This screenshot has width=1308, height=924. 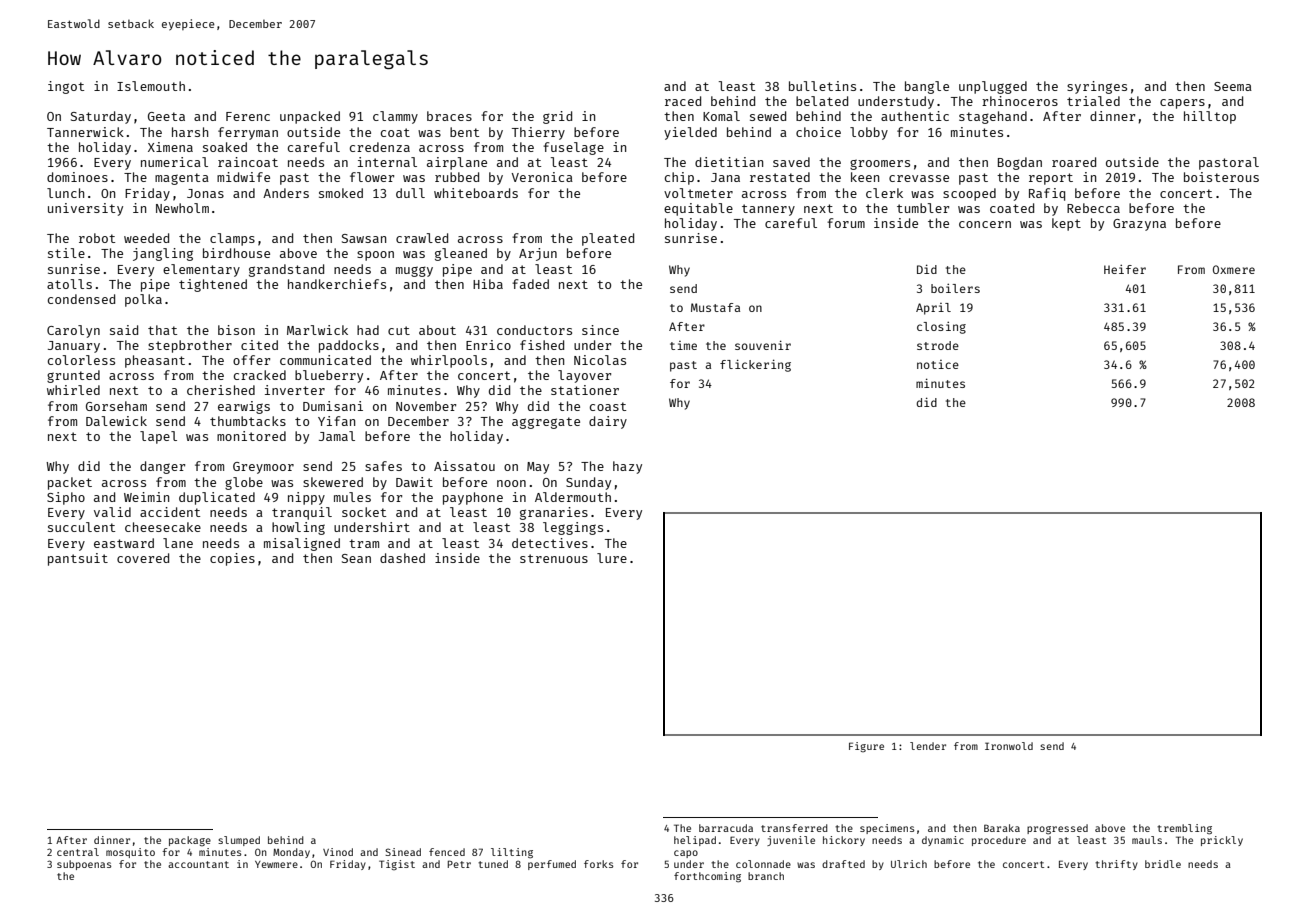 What do you see at coordinates (84, 865) in the screenshot?
I see `subpoenas` at bounding box center [84, 865].
